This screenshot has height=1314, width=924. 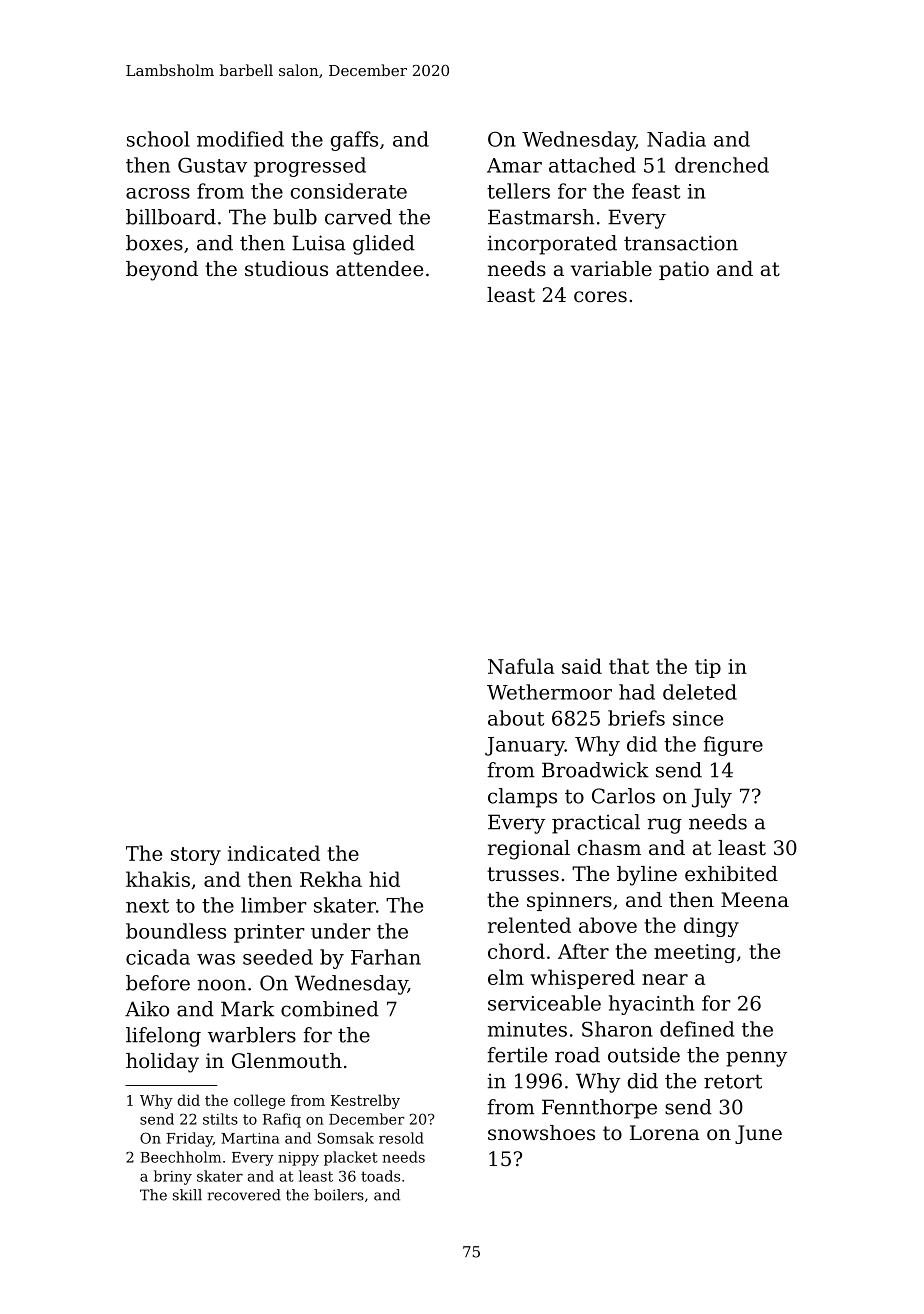 I want to click on recovered, so click(x=244, y=1195).
